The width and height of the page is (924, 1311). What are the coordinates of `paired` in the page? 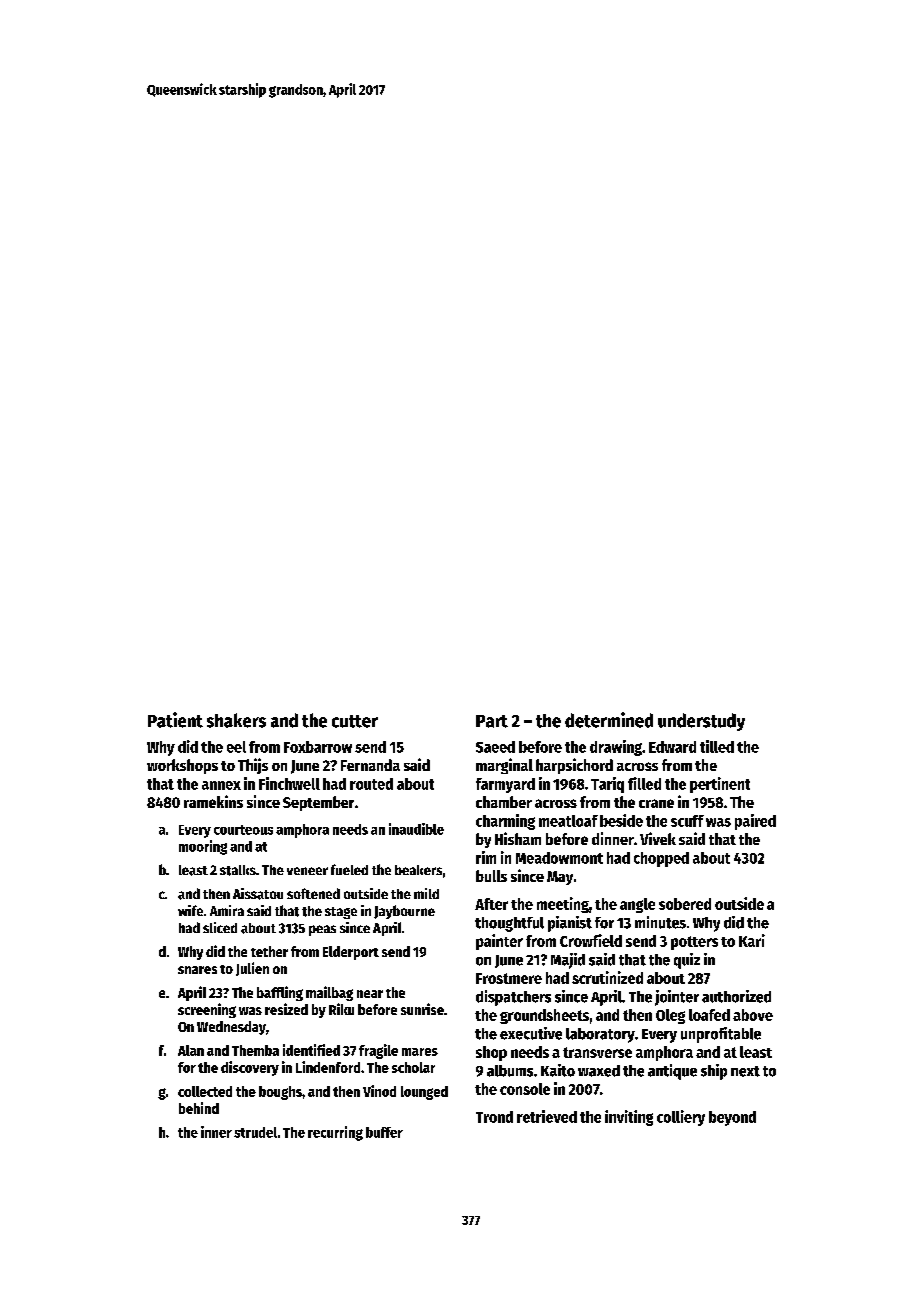 It's located at (755, 822).
